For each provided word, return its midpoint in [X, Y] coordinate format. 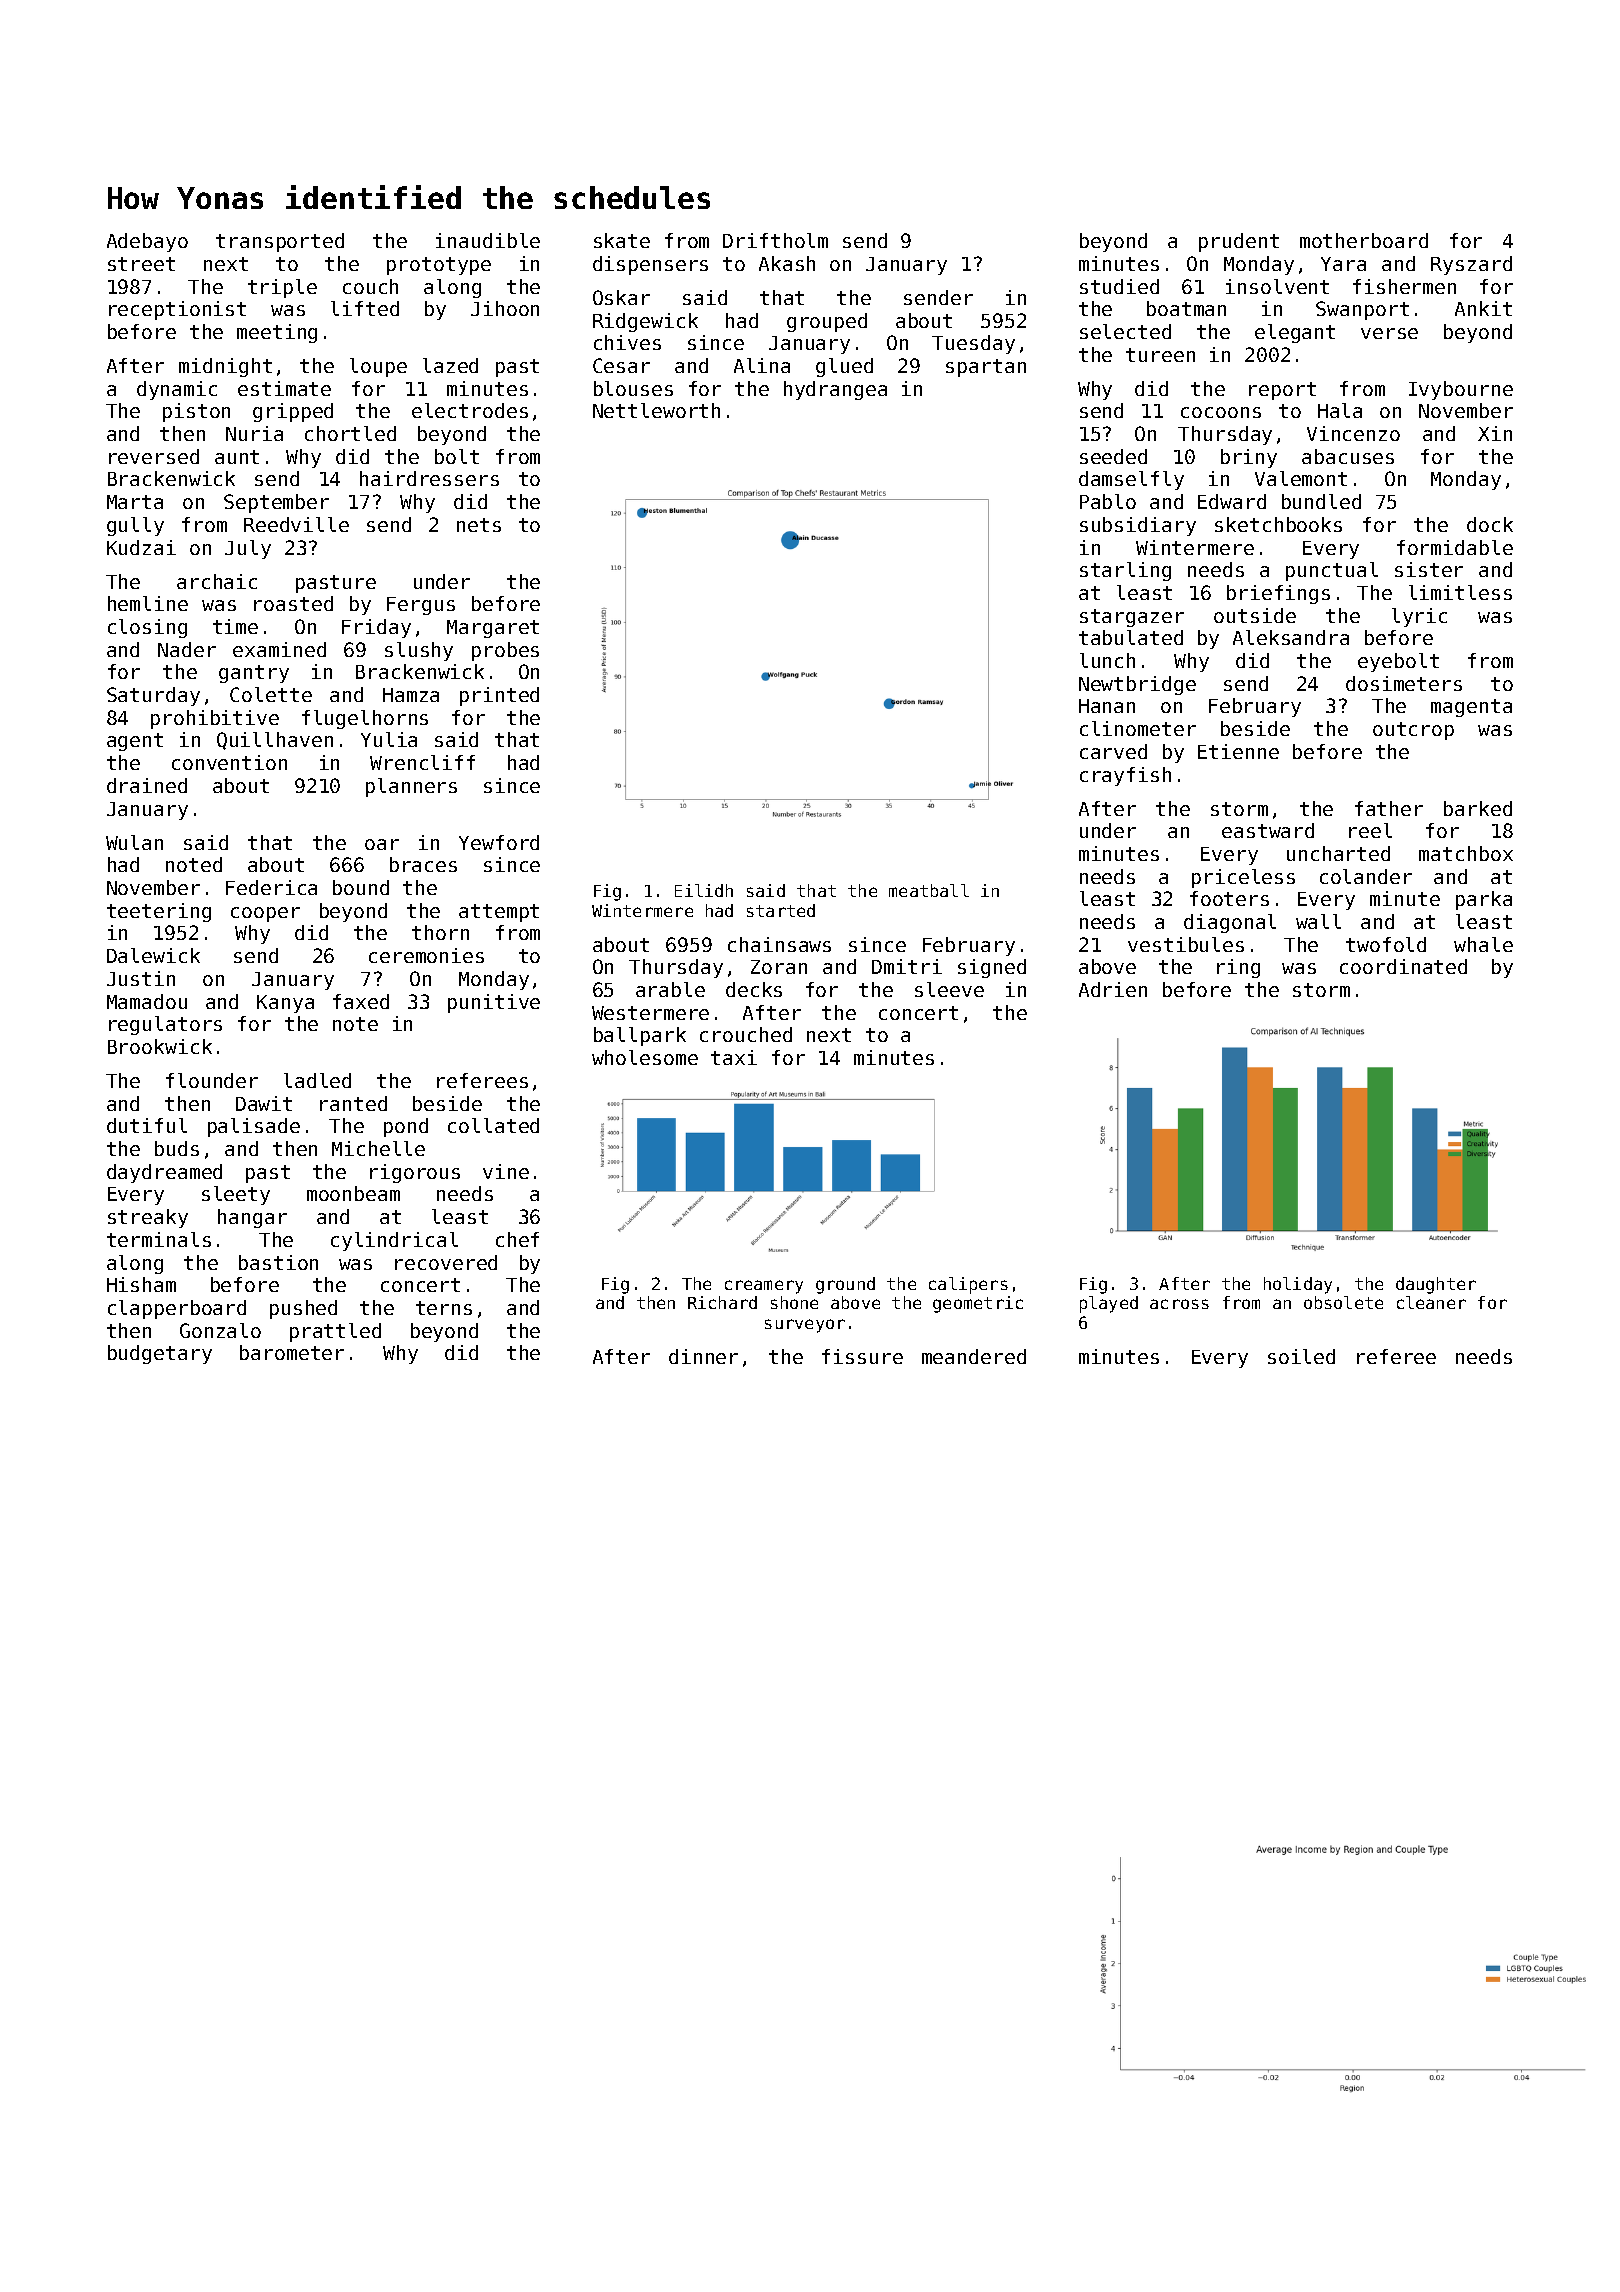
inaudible [488, 240]
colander [1366, 876]
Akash [787, 263]
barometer [292, 1352]
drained [147, 785]
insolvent [1277, 286]
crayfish [1125, 776]
